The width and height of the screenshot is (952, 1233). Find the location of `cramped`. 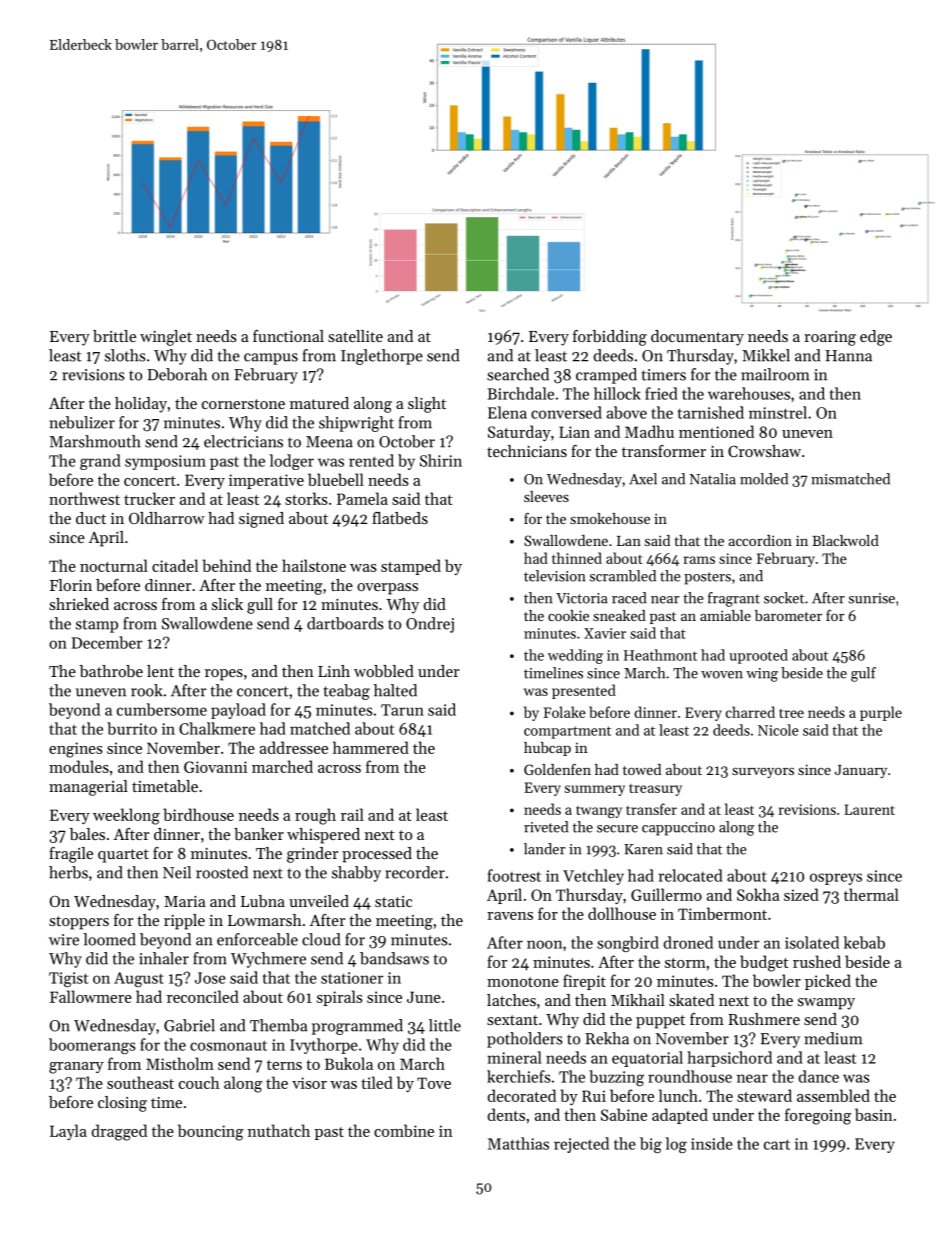

cramped is located at coordinates (606, 376).
